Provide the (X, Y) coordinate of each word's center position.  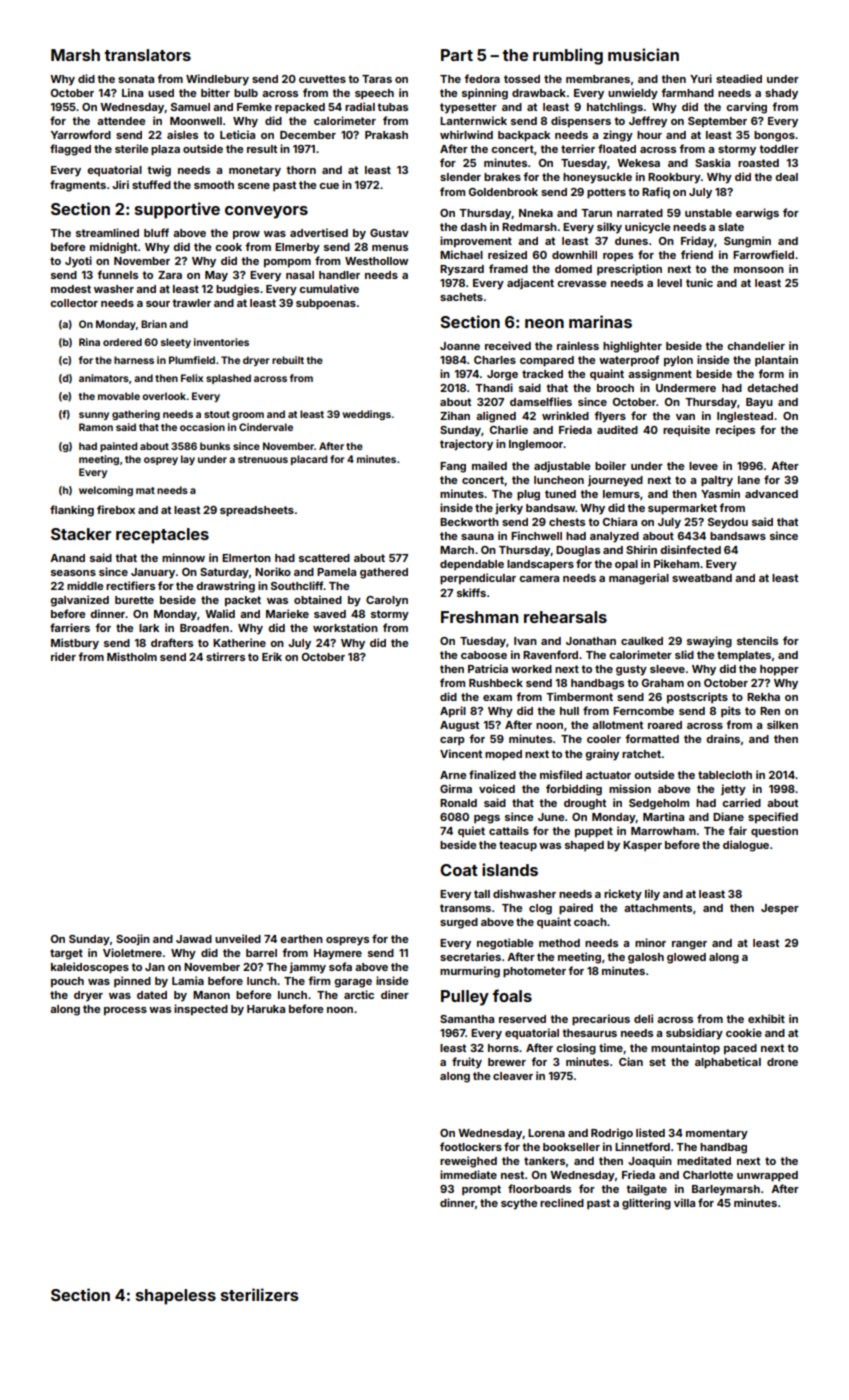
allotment (617, 725)
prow (246, 235)
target (66, 954)
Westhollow (376, 261)
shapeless (176, 1297)
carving (746, 108)
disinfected (690, 549)
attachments (658, 908)
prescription (629, 270)
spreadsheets (257, 511)
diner (395, 994)
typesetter (468, 108)
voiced (497, 788)
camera (539, 579)
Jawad (194, 939)
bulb (246, 93)
